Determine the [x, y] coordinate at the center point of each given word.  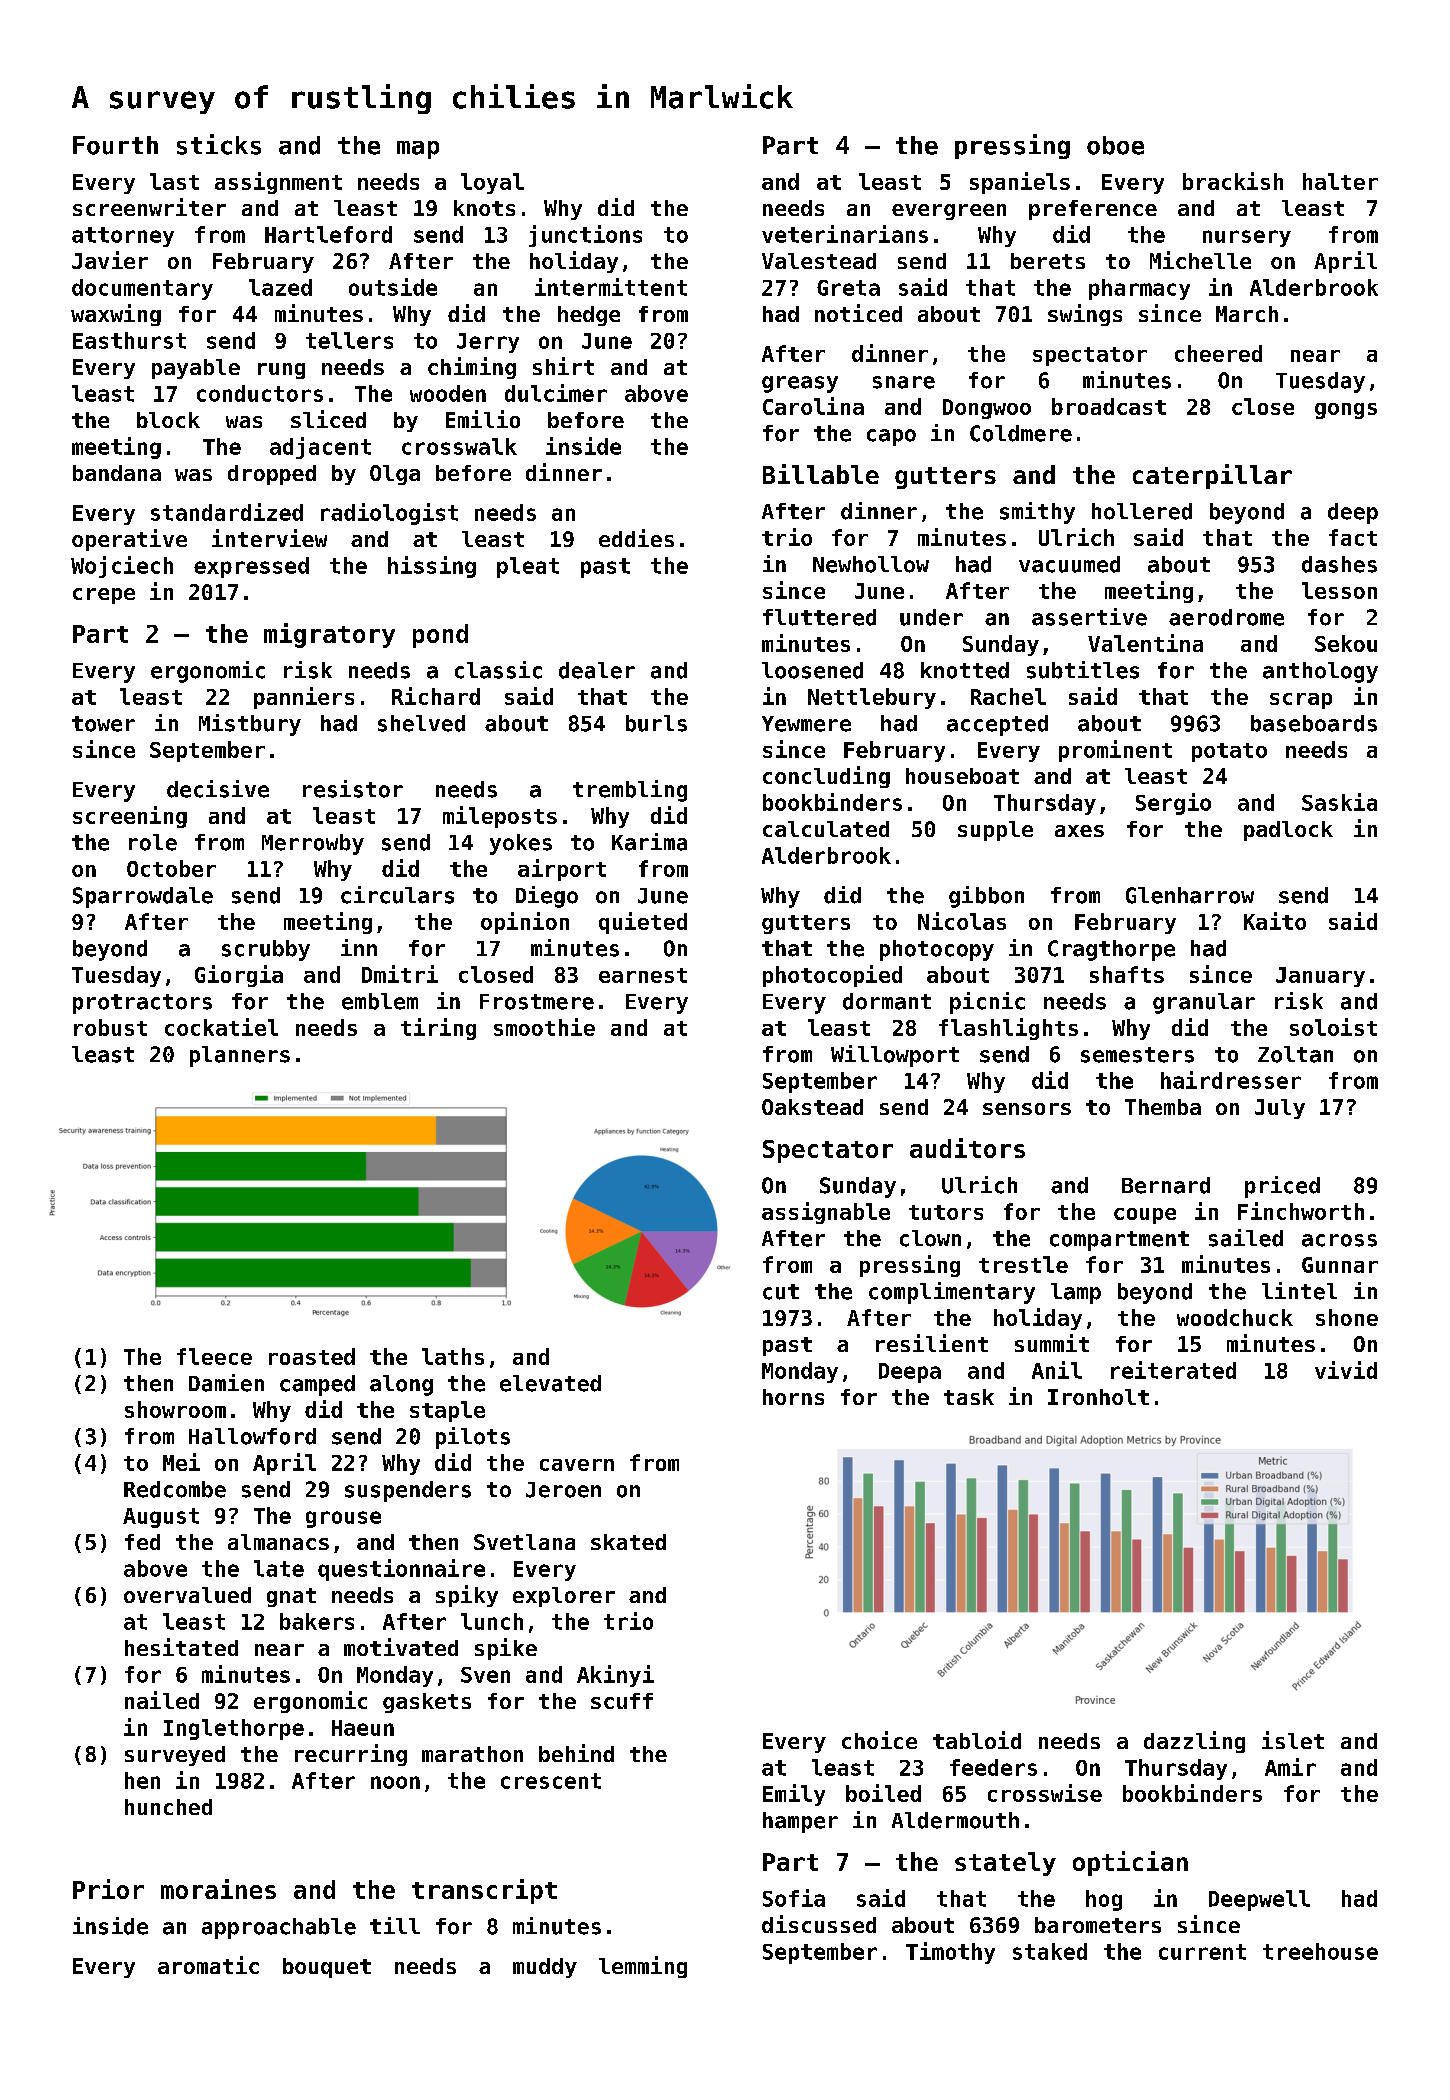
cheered [1218, 353]
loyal [492, 183]
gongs [1346, 411]
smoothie [544, 1027]
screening [130, 817]
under [931, 617]
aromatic [208, 1965]
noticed [858, 313]
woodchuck [1235, 1317]
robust [110, 1027]
